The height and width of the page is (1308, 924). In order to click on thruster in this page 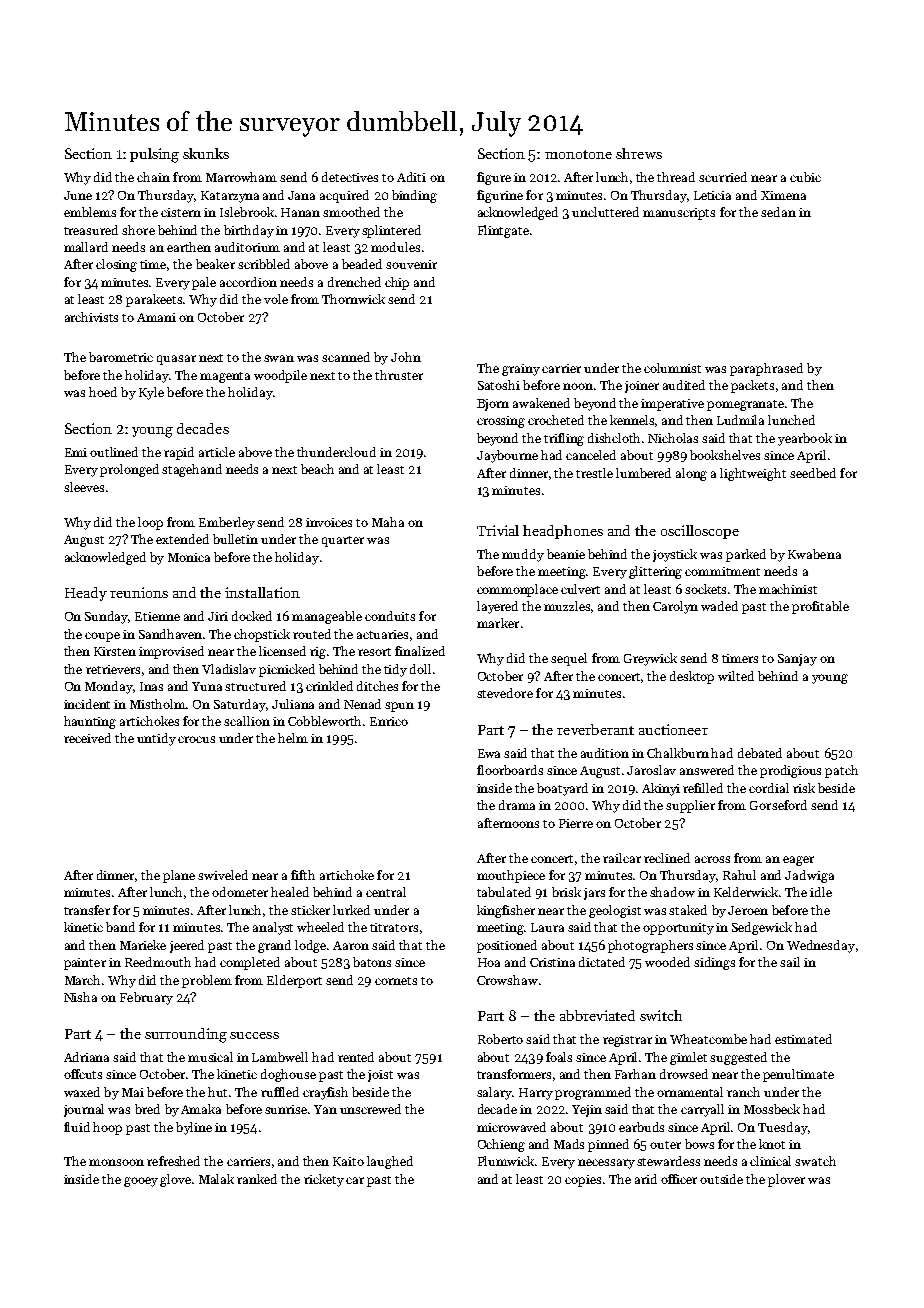, I will do `click(399, 375)`.
